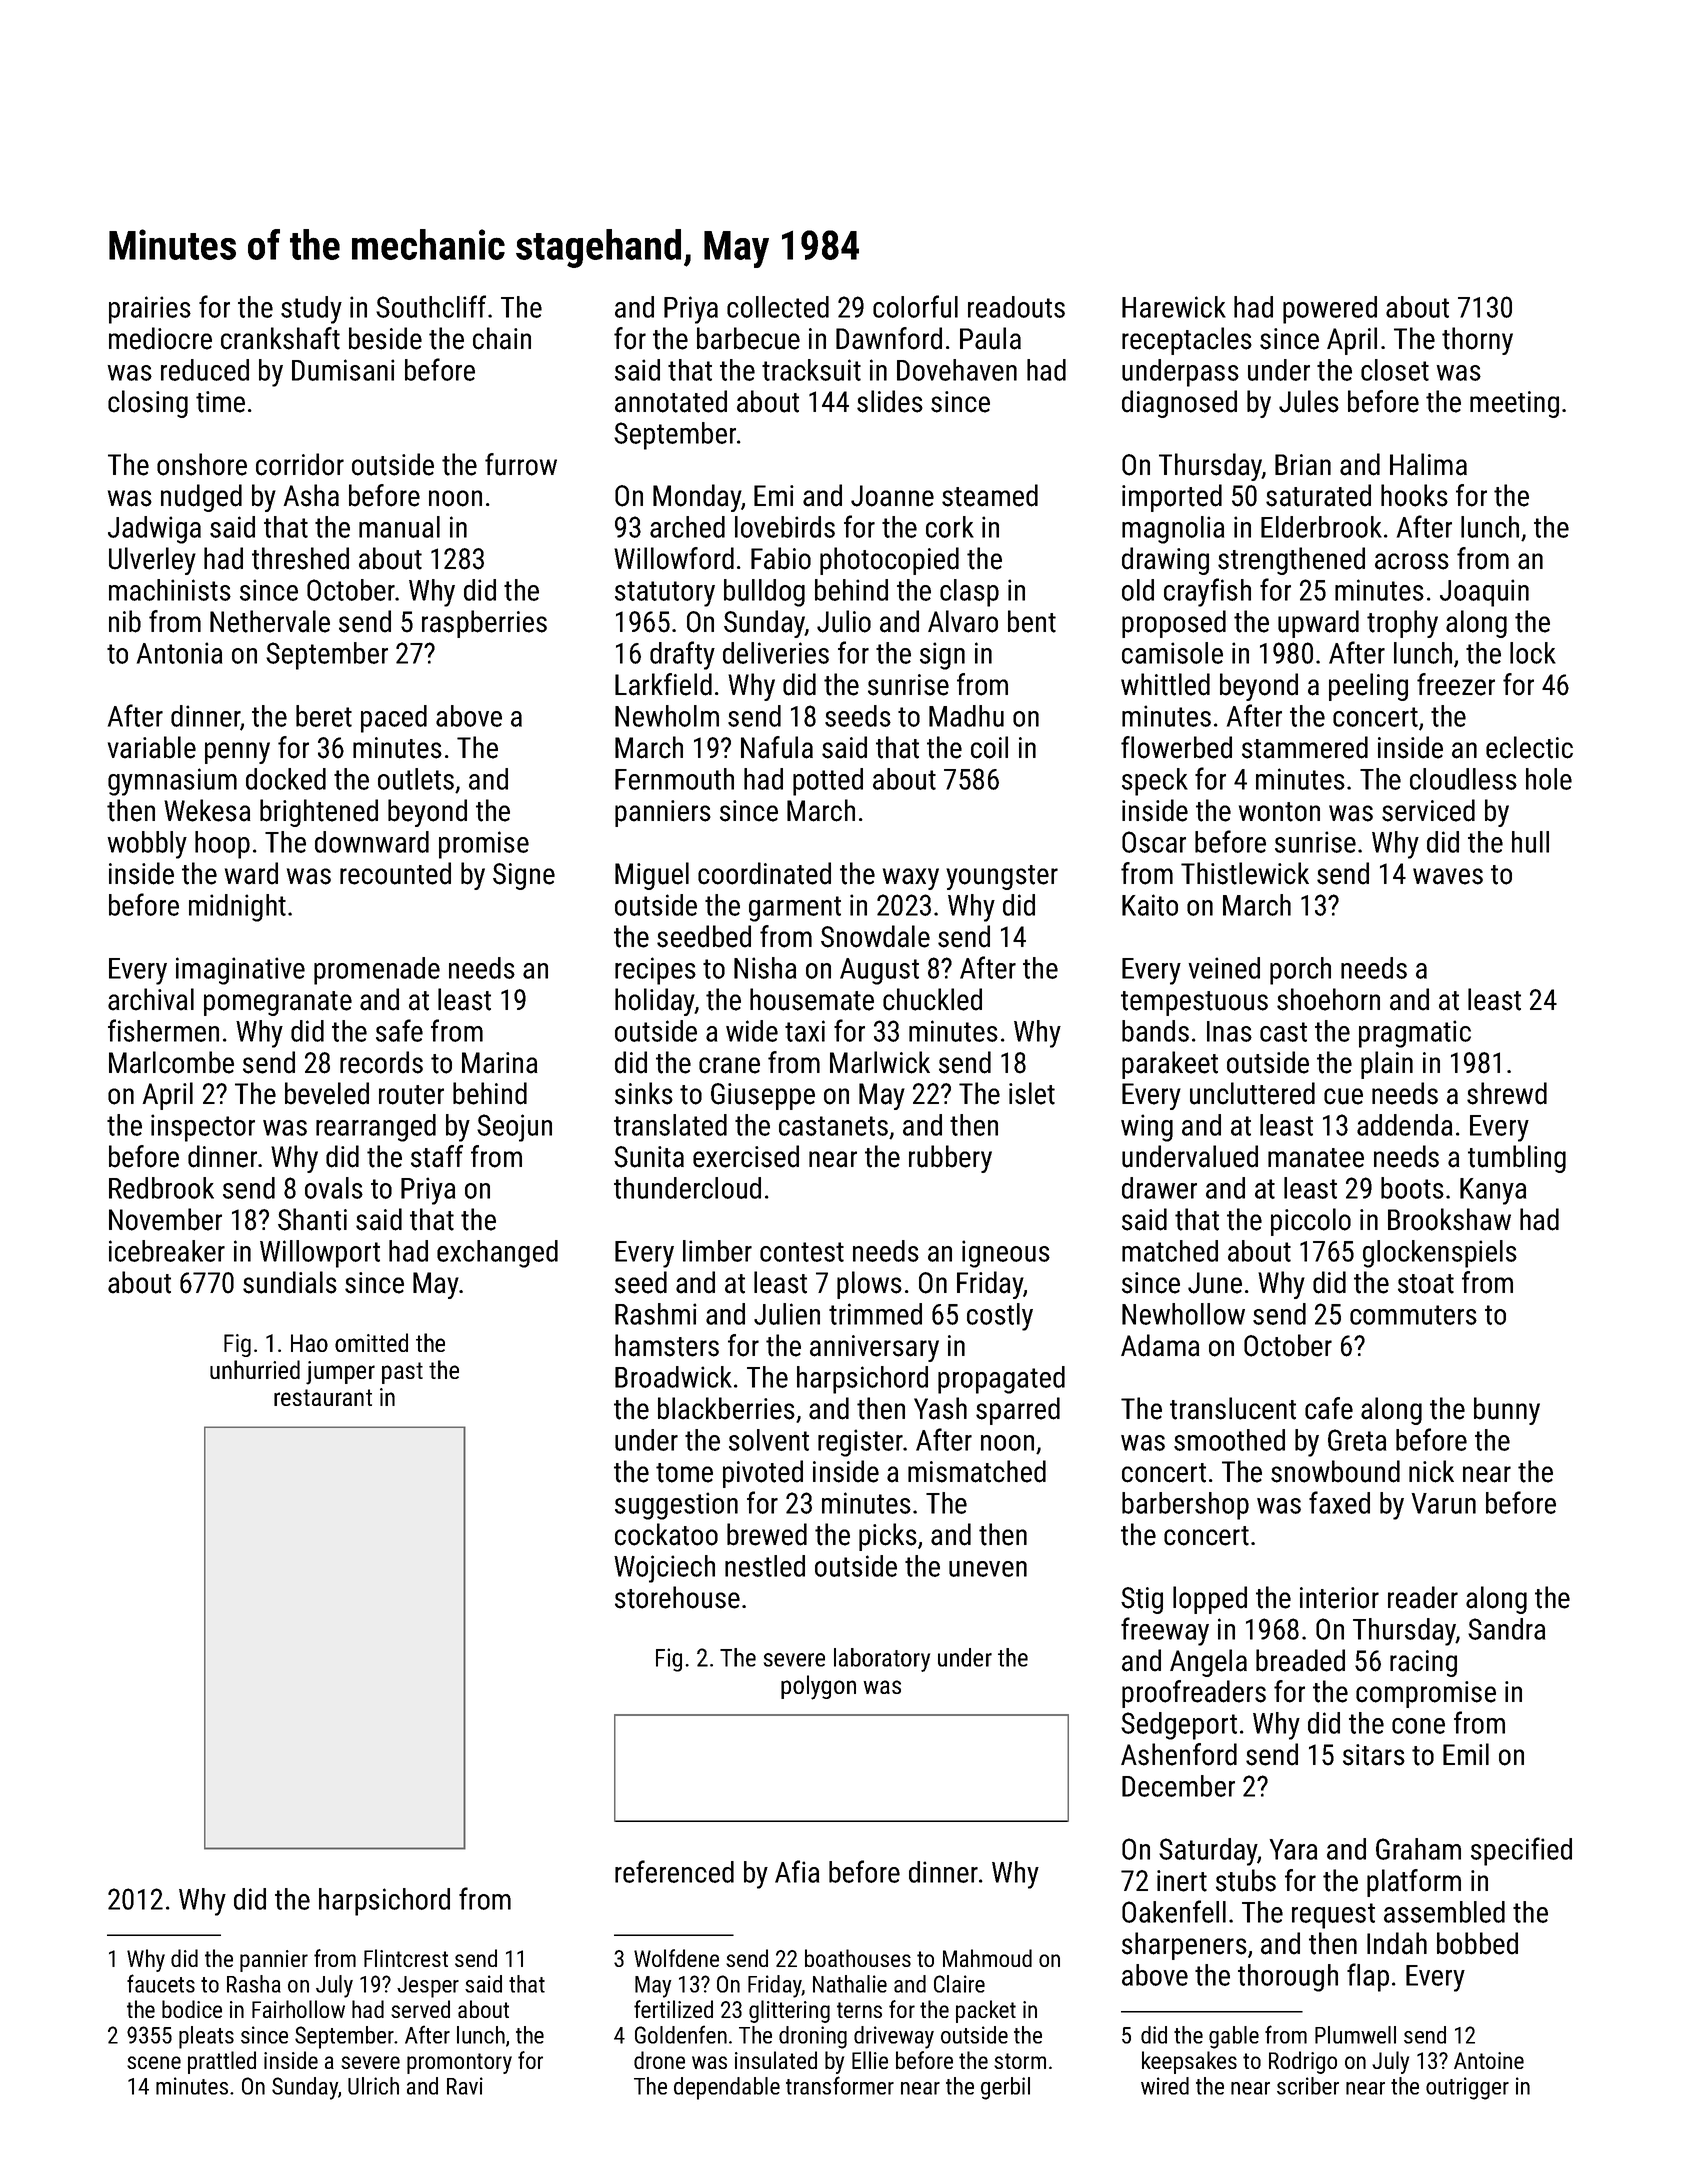  Describe the element at coordinates (1426, 1284) in the screenshot. I see `stoat` at that location.
